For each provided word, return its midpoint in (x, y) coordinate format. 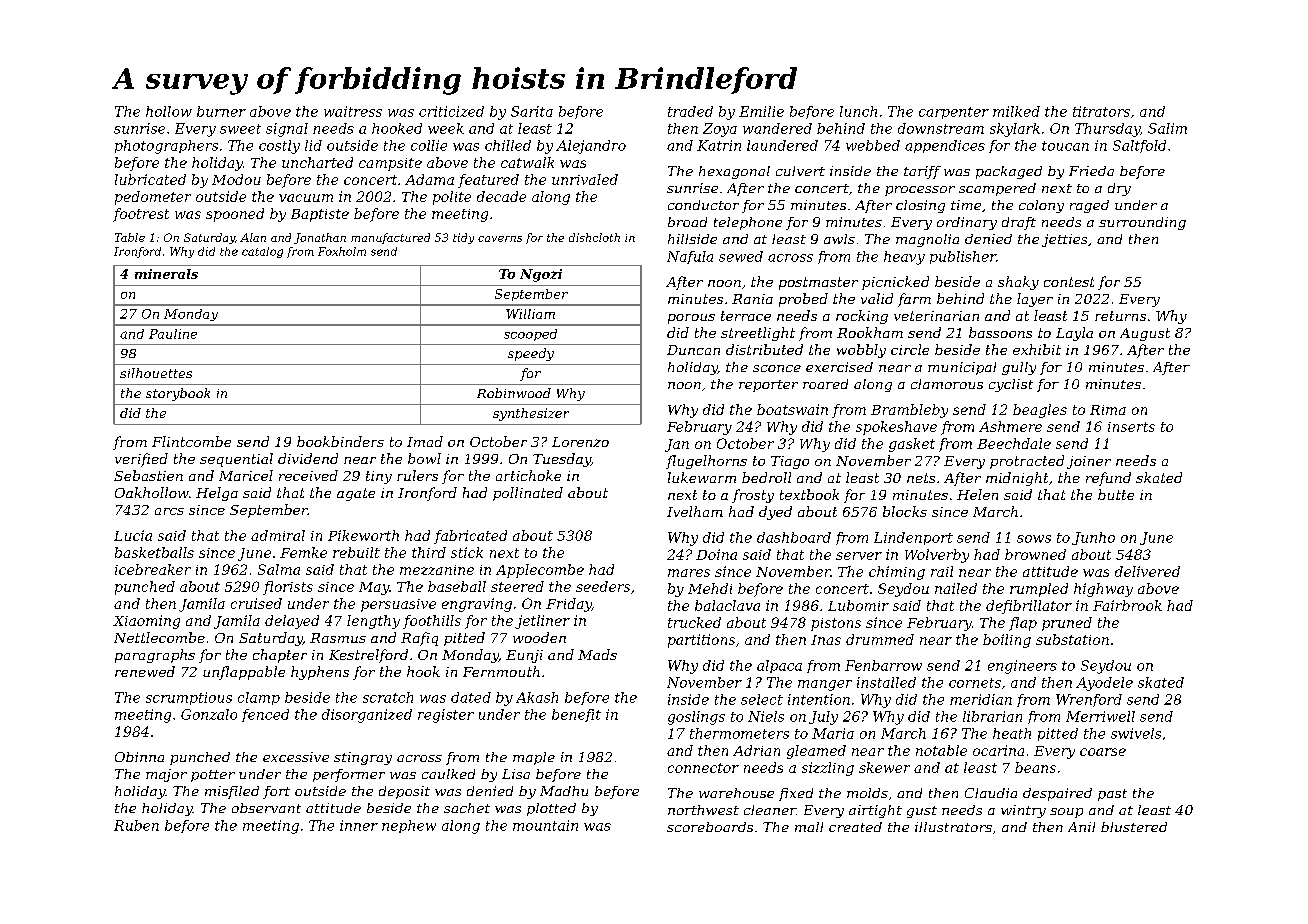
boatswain (792, 409)
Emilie (761, 111)
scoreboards (710, 827)
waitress (353, 111)
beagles (1040, 411)
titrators (1101, 111)
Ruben (136, 825)
